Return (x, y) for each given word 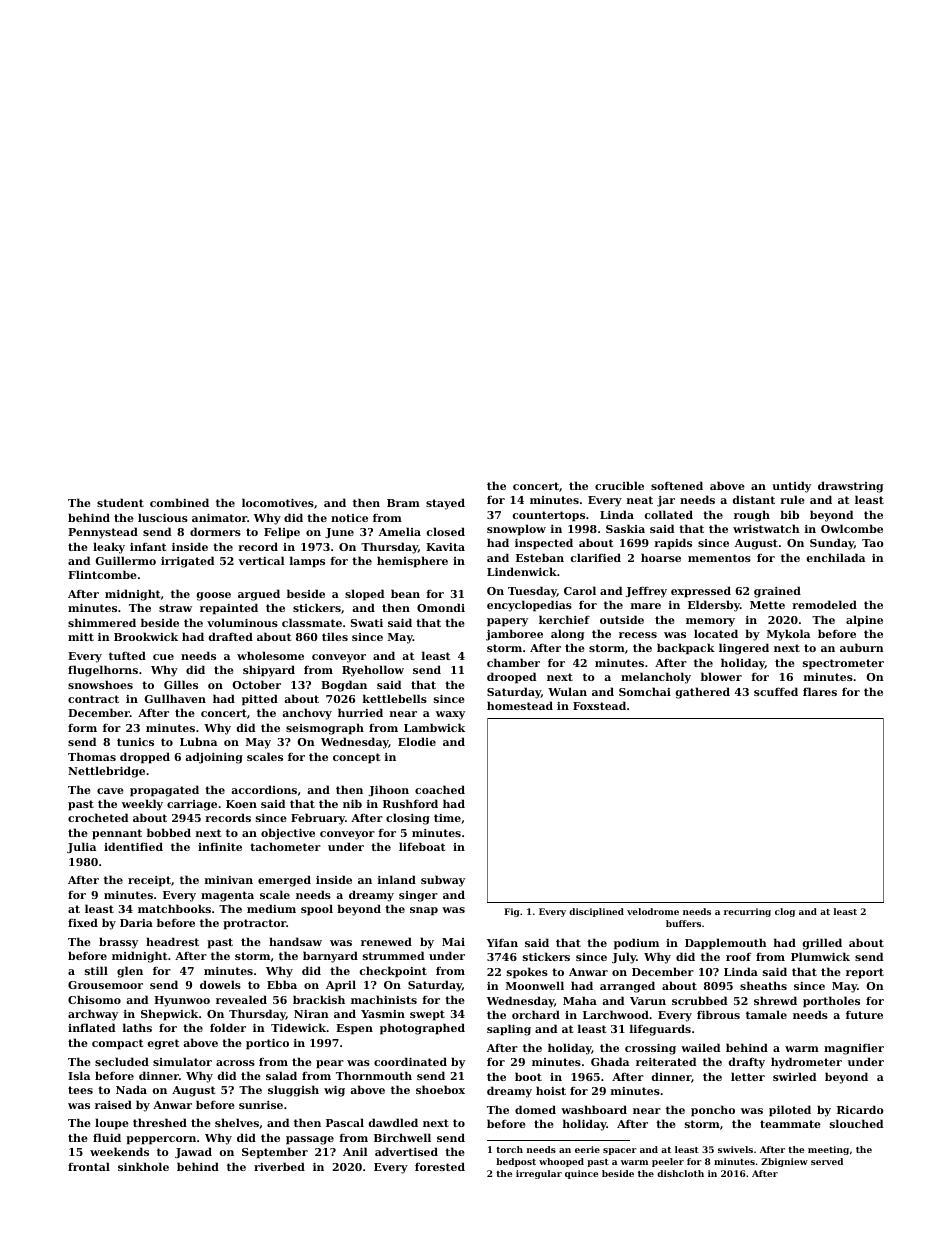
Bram (403, 503)
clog (785, 912)
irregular (539, 1174)
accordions (264, 789)
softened (677, 485)
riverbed (279, 1166)
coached (440, 789)
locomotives (278, 502)
